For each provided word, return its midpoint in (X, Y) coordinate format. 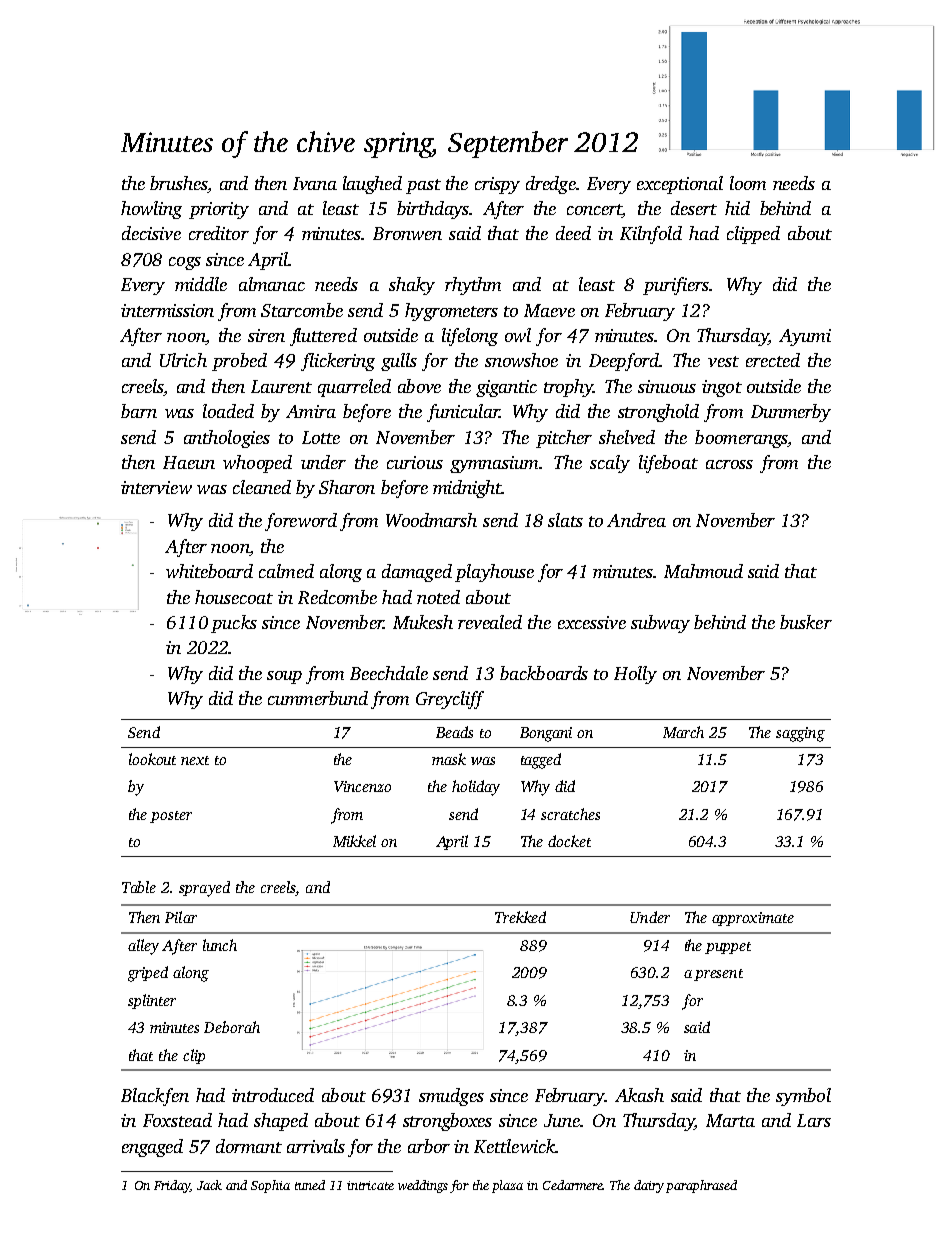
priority (219, 210)
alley (143, 947)
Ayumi (805, 337)
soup (284, 677)
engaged (152, 1148)
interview (156, 487)
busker (806, 622)
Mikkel (354, 841)
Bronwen (407, 233)
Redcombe (337, 597)
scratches (570, 814)
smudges (451, 1097)
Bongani (546, 734)
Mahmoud (703, 571)
